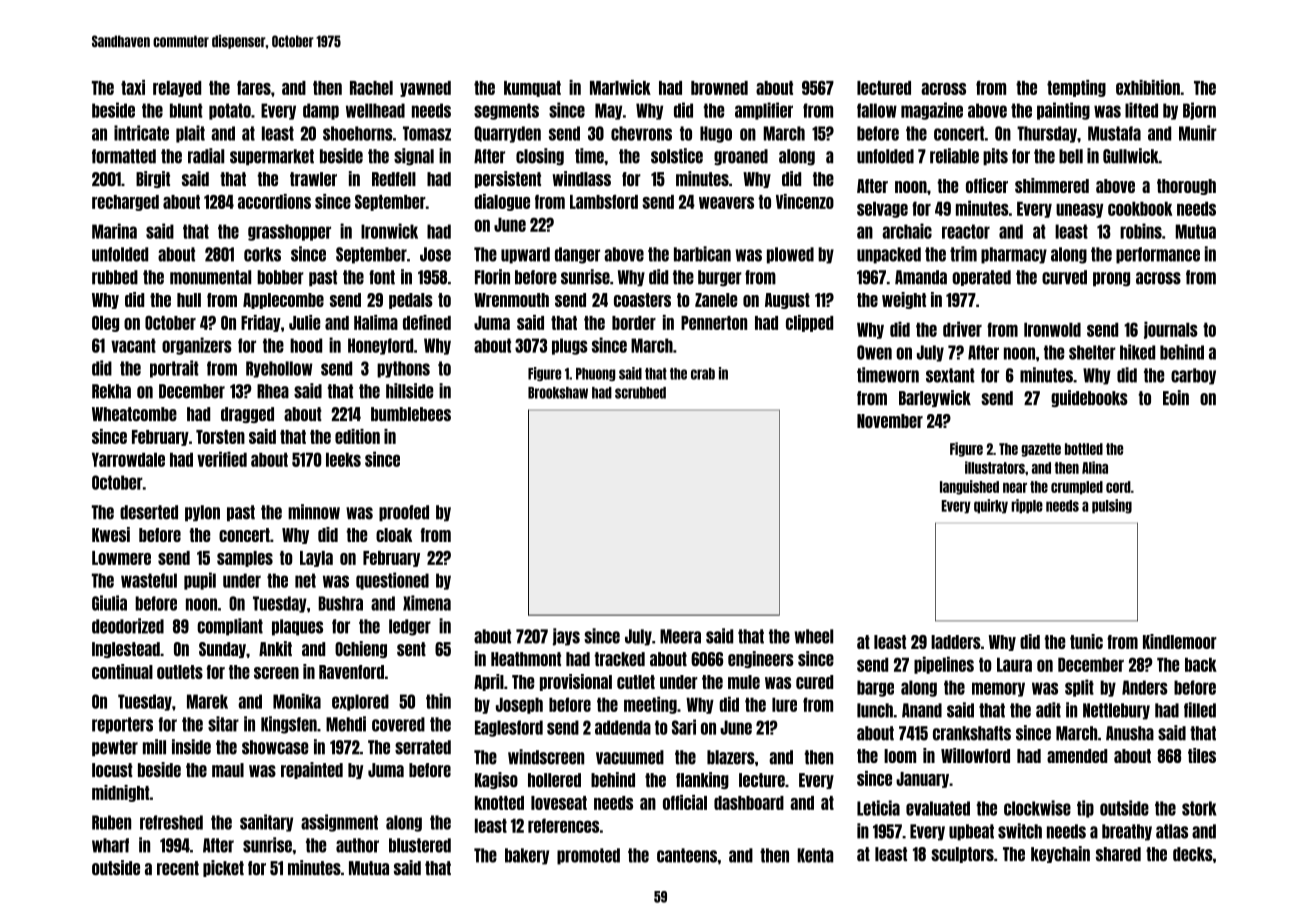 This screenshot has width=1308, height=924. What do you see at coordinates (687, 855) in the screenshot?
I see `canteens` at bounding box center [687, 855].
